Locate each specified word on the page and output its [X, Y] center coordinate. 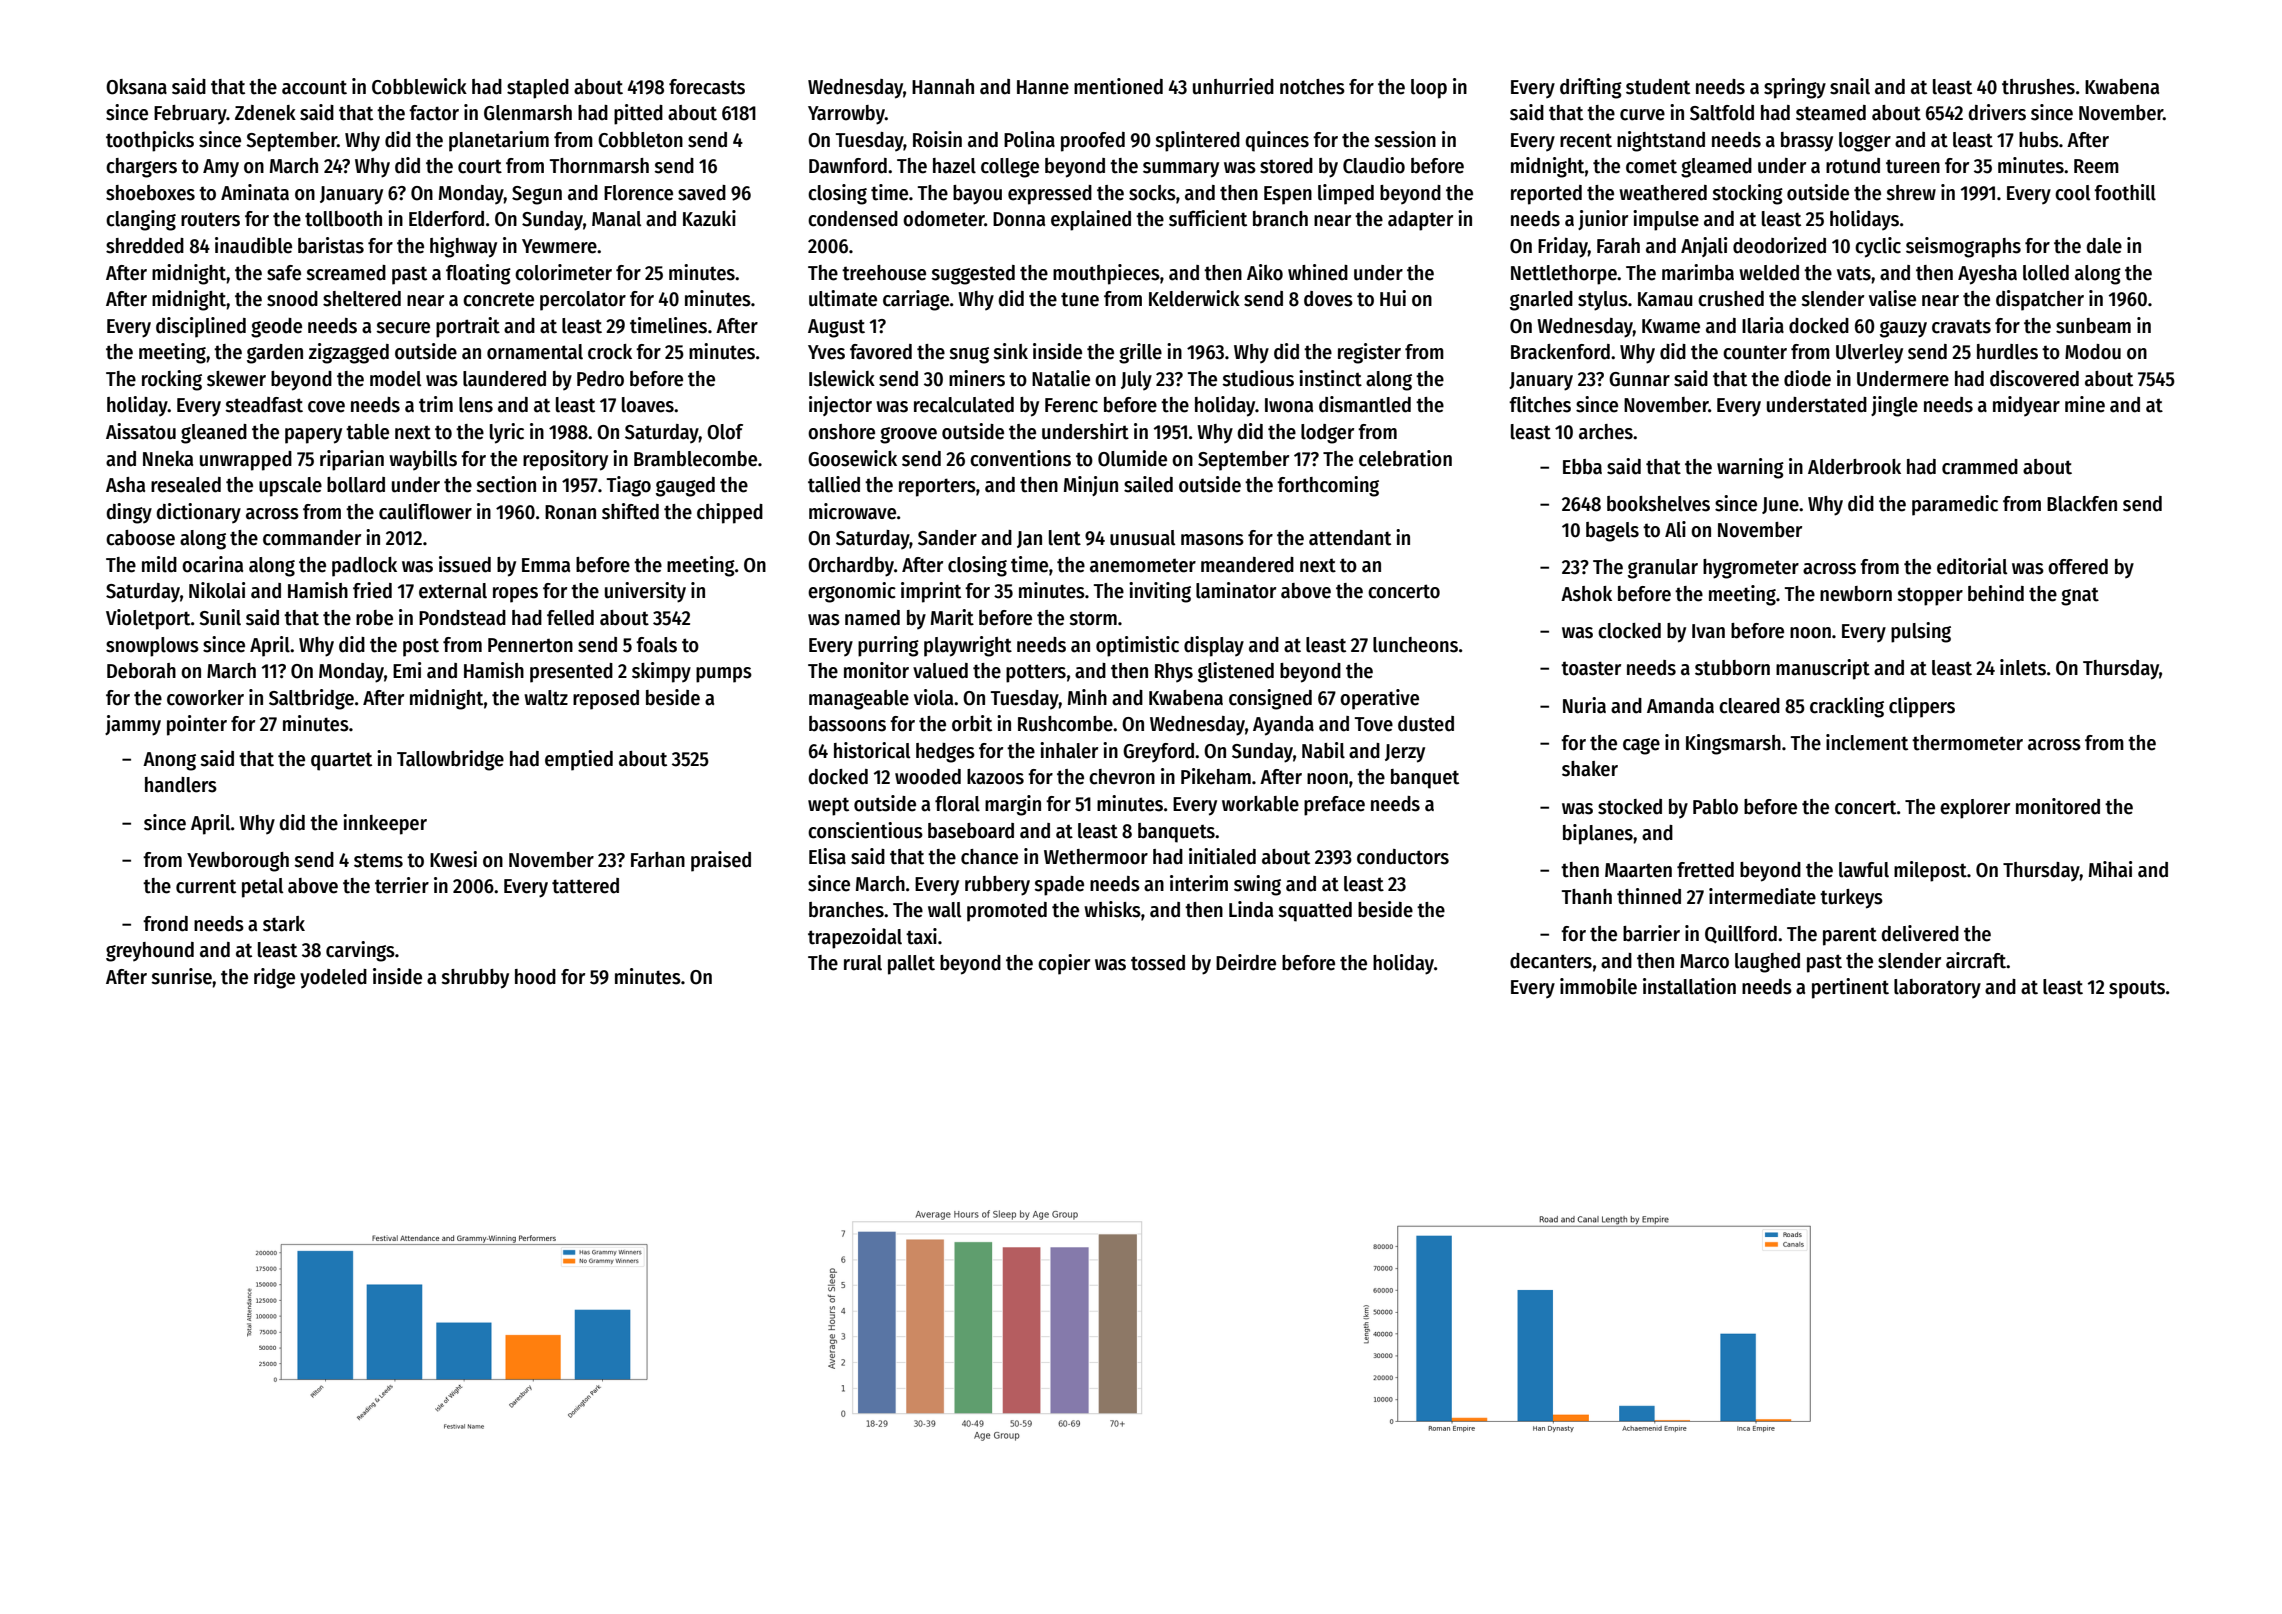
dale [2104, 246]
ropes [515, 595]
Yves [826, 352]
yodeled [333, 978]
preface [1334, 806]
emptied [579, 760]
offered [2078, 567]
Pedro [600, 379]
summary [1181, 170]
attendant [1350, 538]
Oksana [136, 87]
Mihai [2110, 869]
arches [1606, 432]
